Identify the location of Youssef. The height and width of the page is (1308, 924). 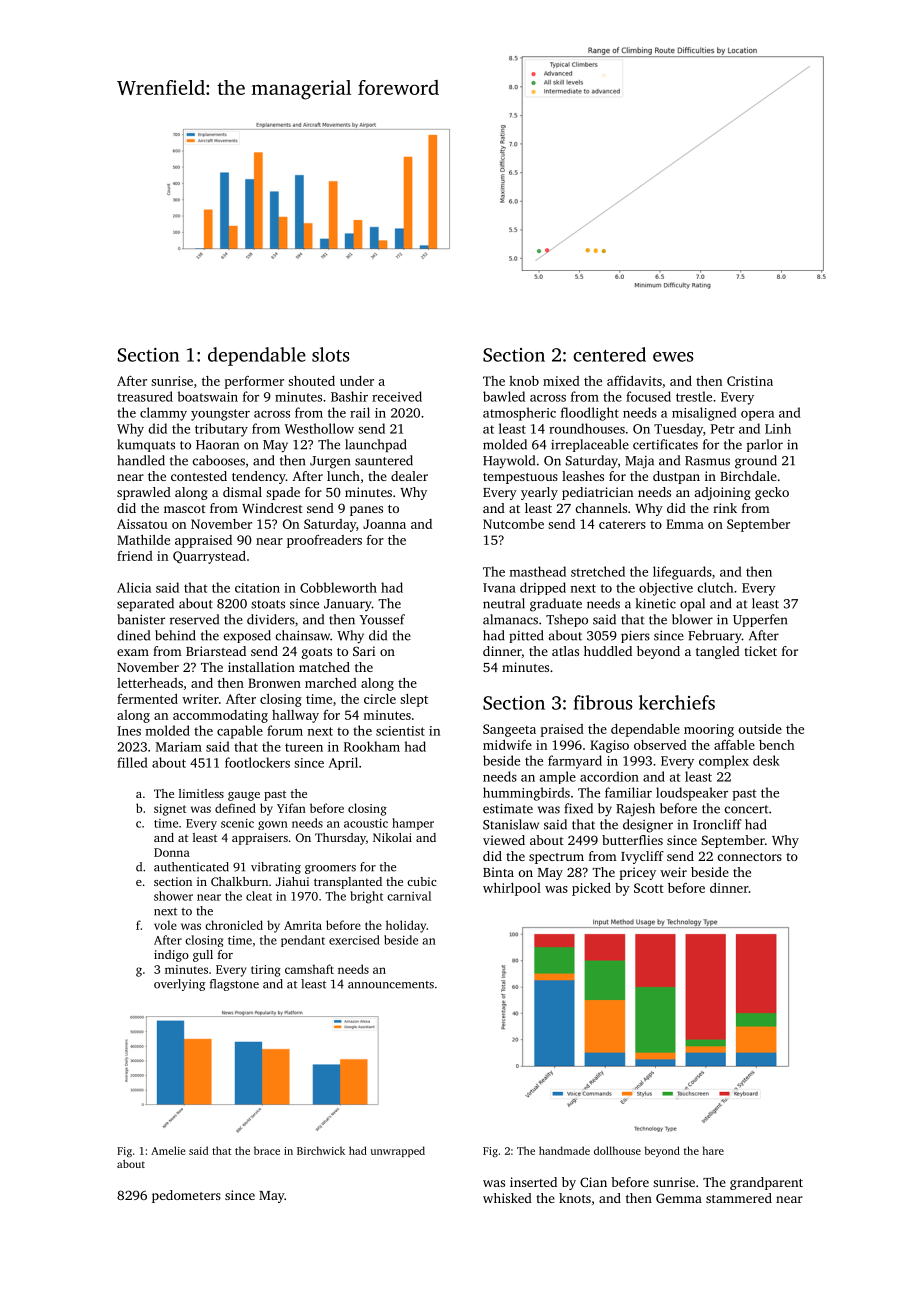
(382, 619).
